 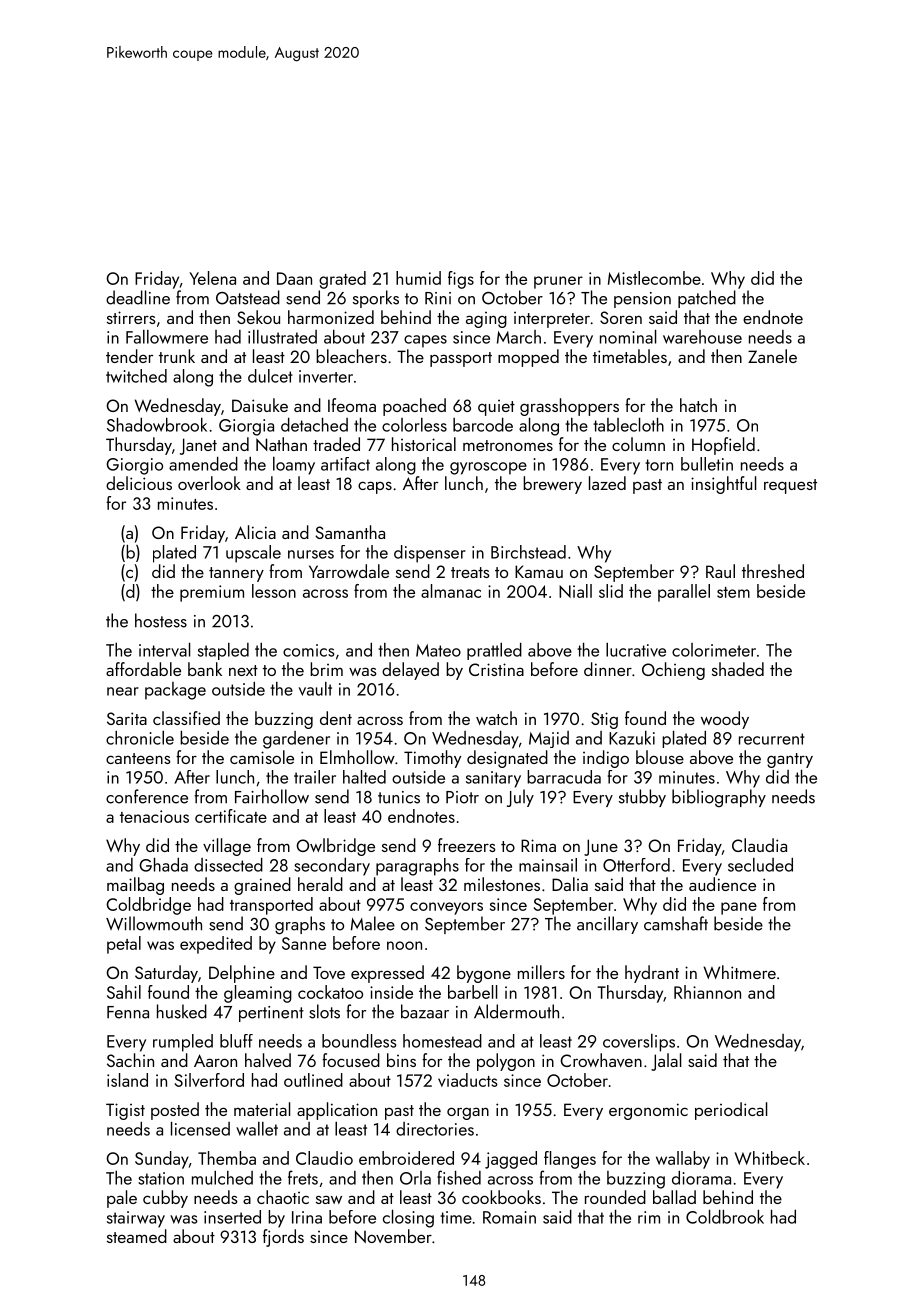 What do you see at coordinates (135, 886) in the image?
I see `mailbag` at bounding box center [135, 886].
